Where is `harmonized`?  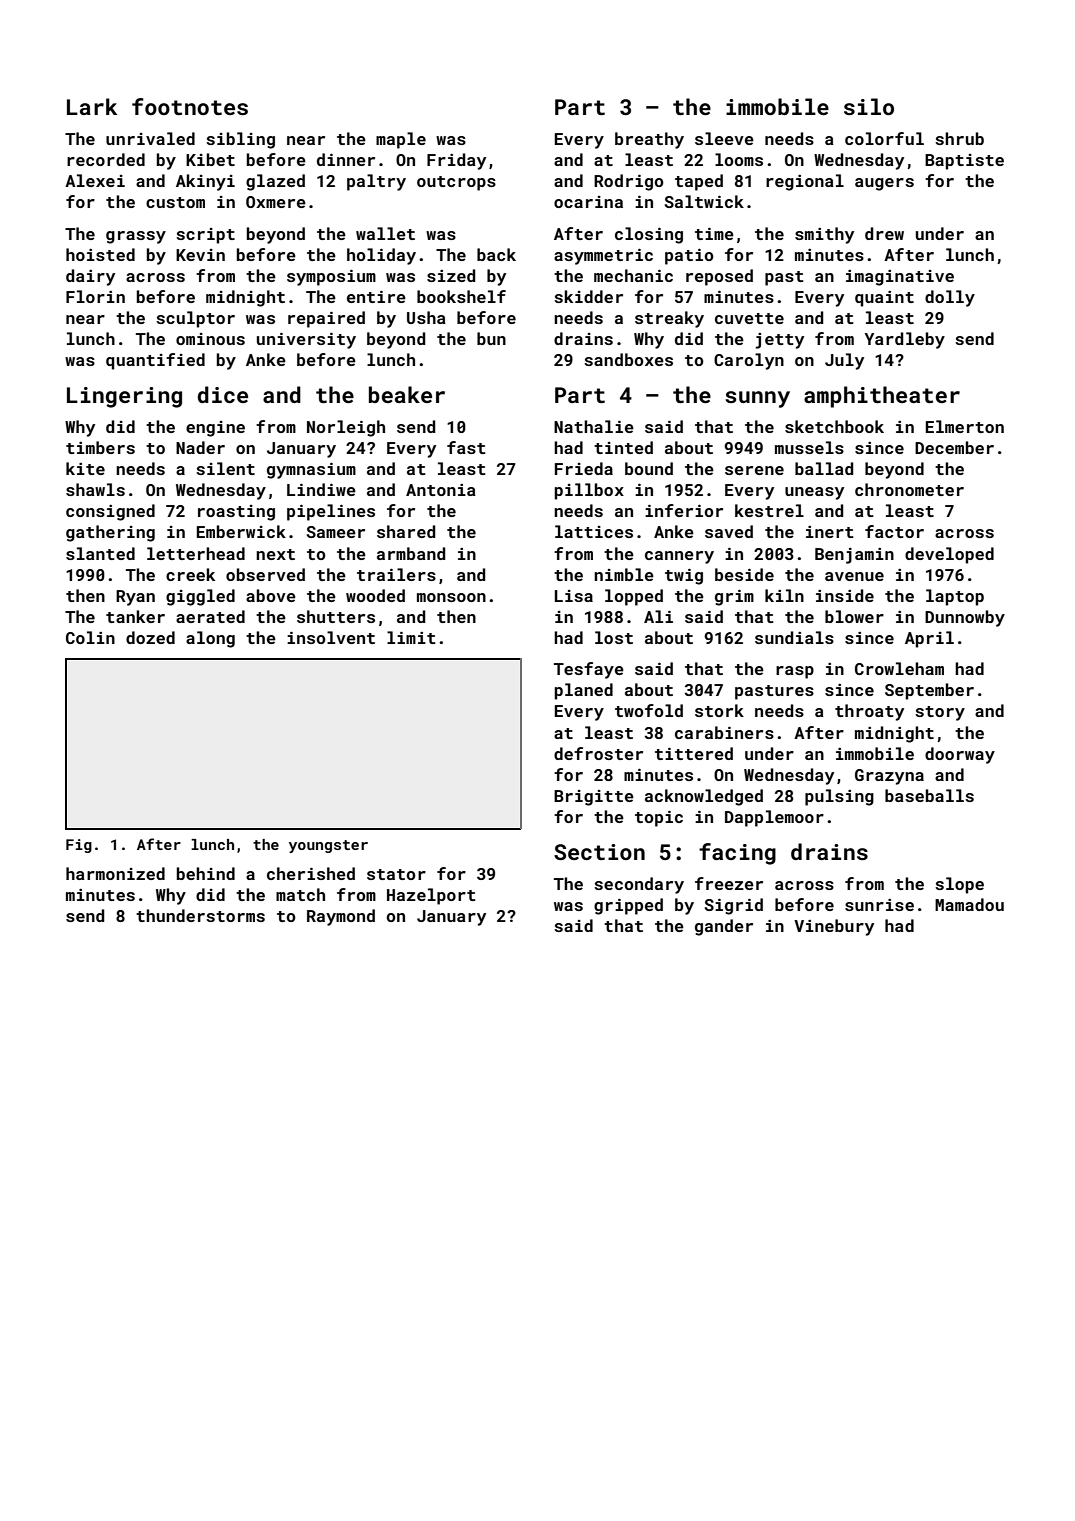
harmonized is located at coordinates (115, 873).
